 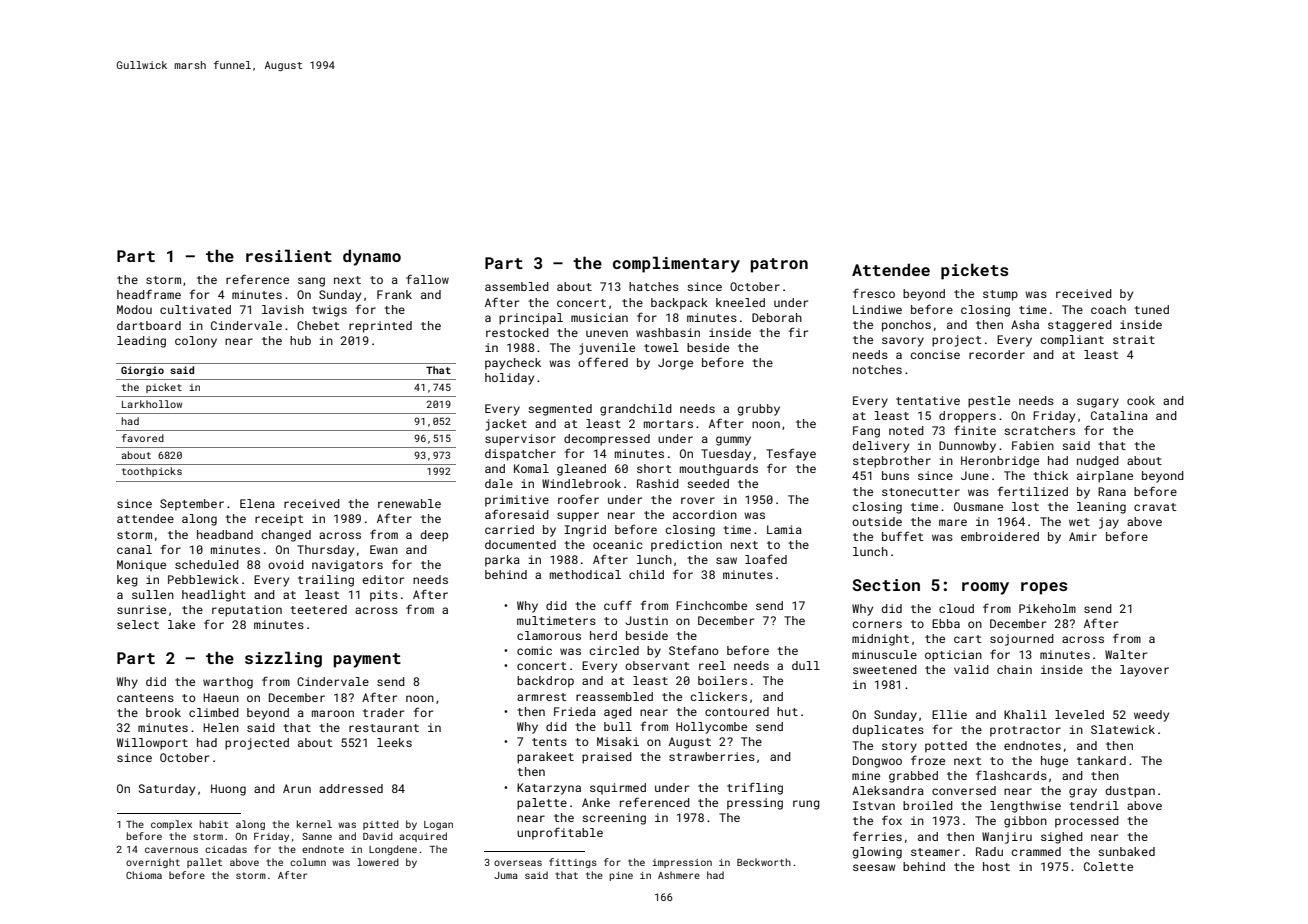 I want to click on pine, so click(x=621, y=876).
